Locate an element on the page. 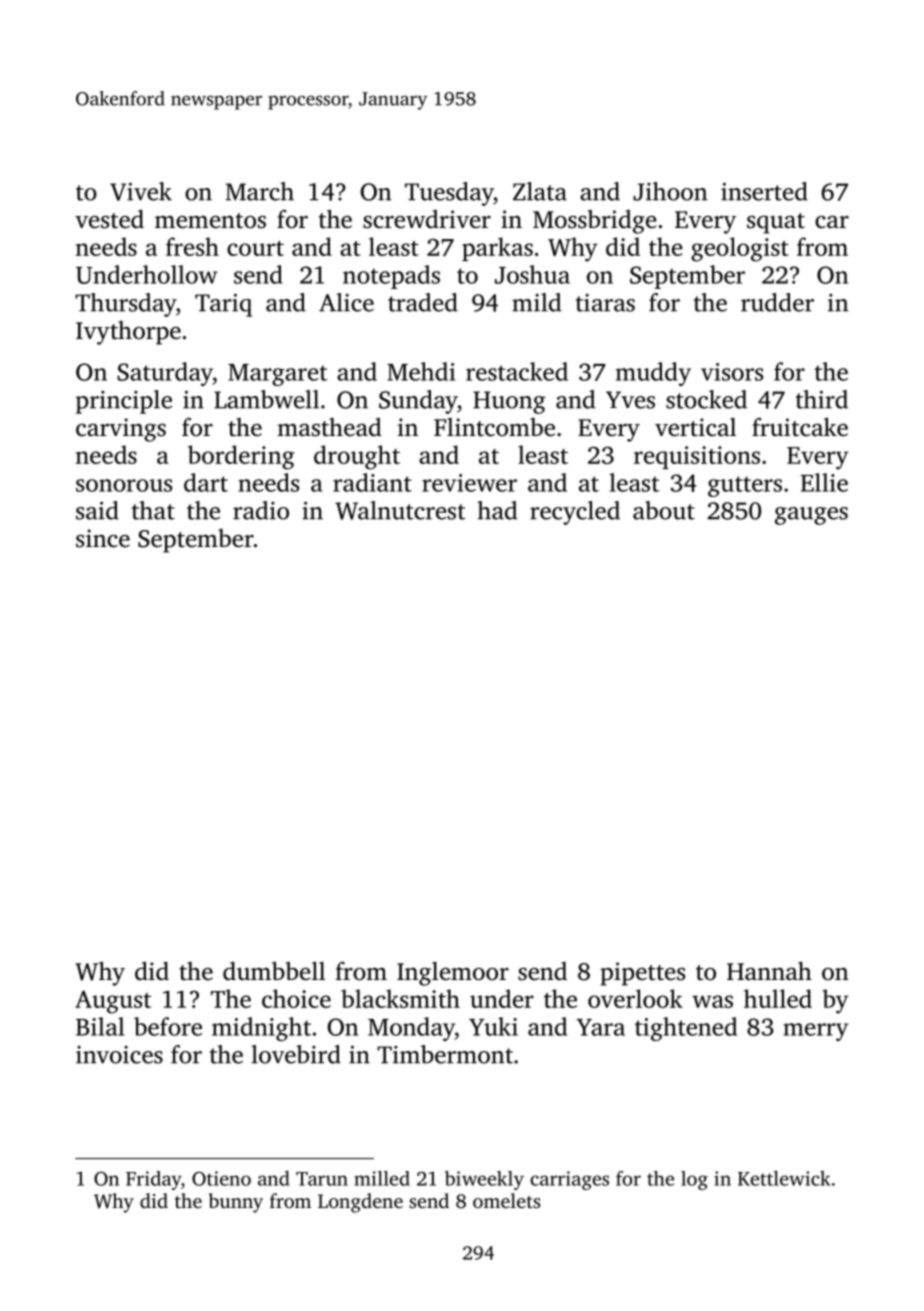  before is located at coordinates (168, 1026).
